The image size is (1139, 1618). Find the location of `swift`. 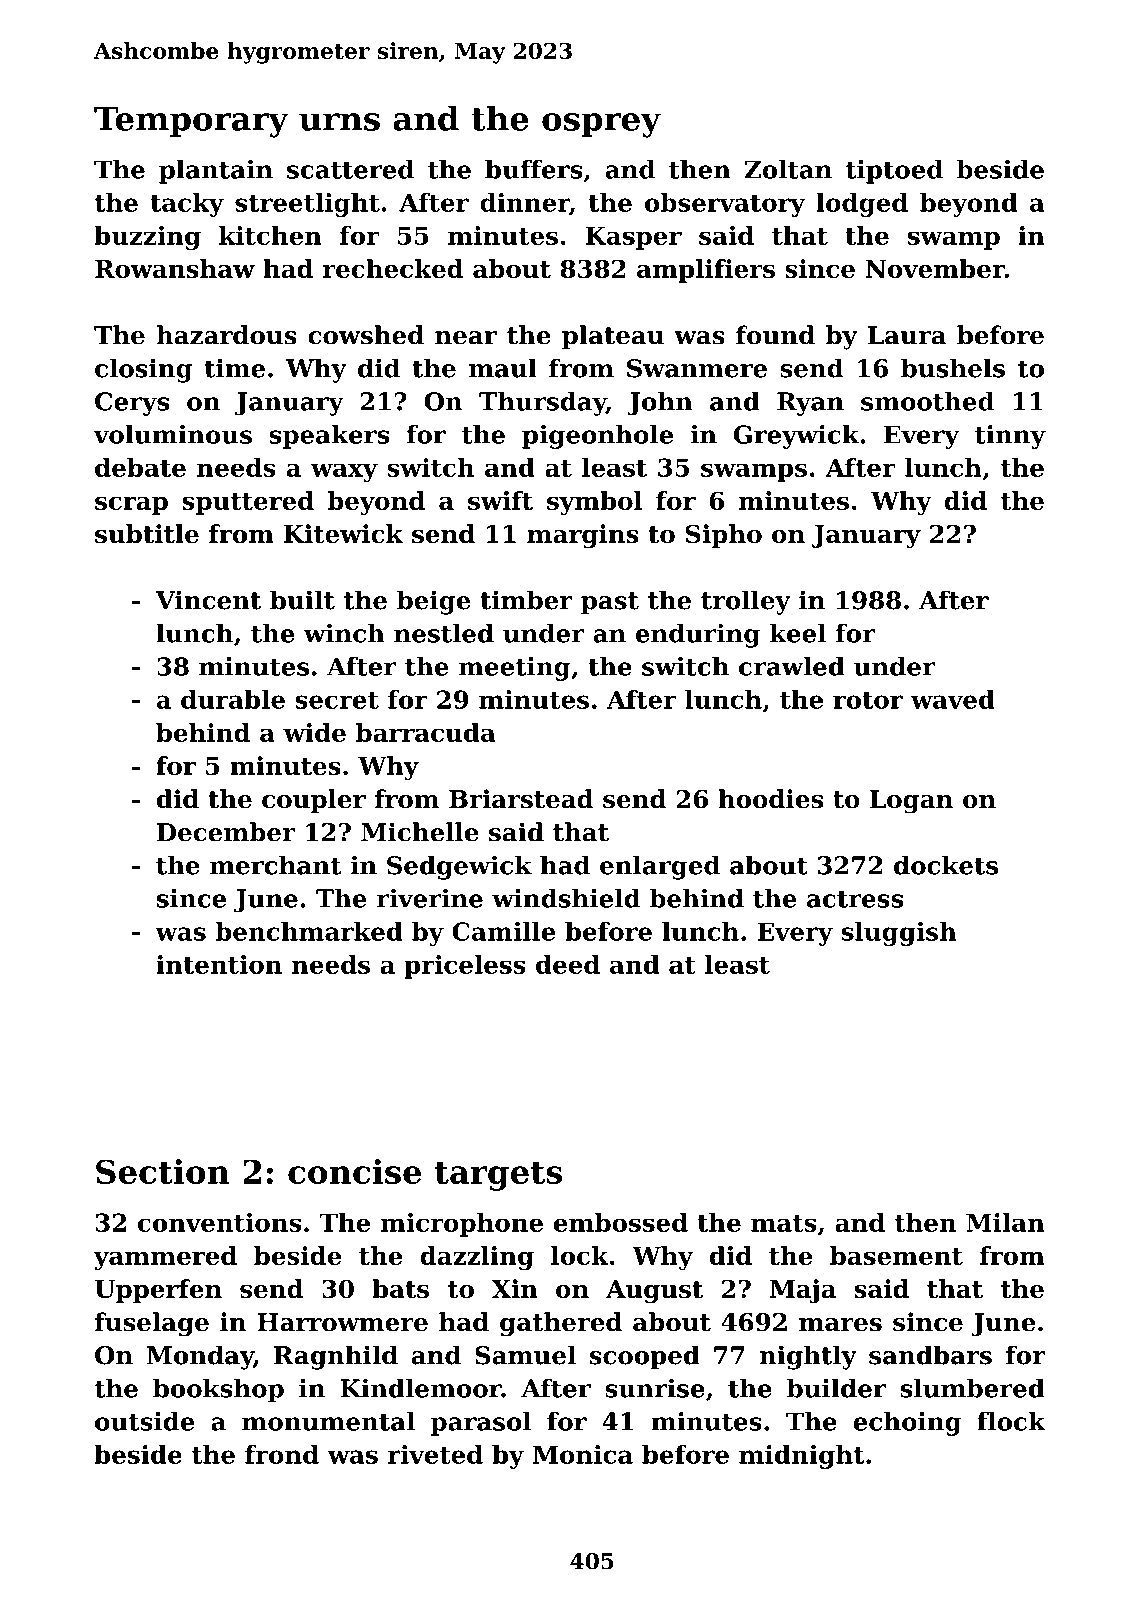

swift is located at coordinates (500, 500).
